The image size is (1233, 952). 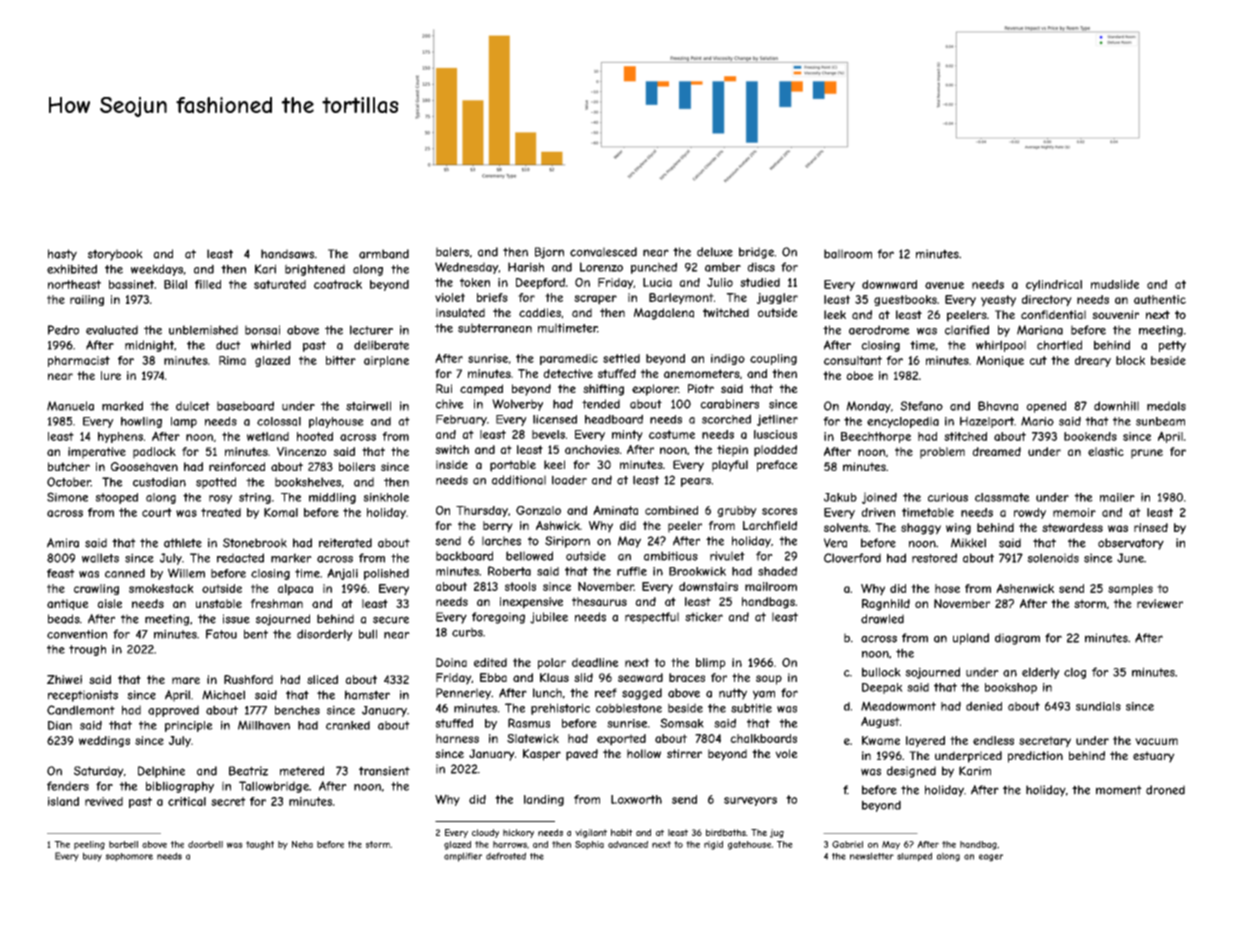 I want to click on amplifier, so click(x=463, y=857).
